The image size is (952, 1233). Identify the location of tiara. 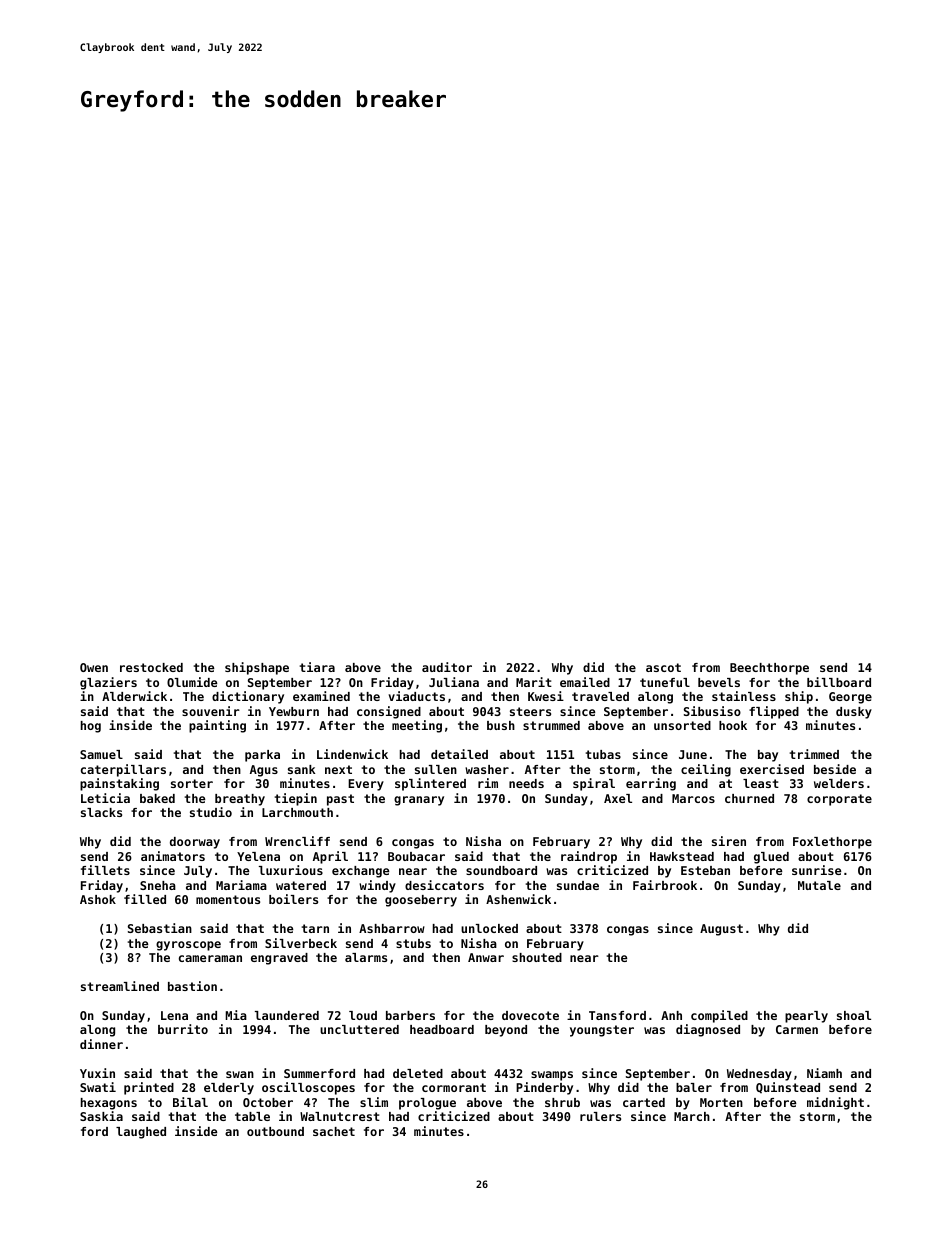
(317, 667).
